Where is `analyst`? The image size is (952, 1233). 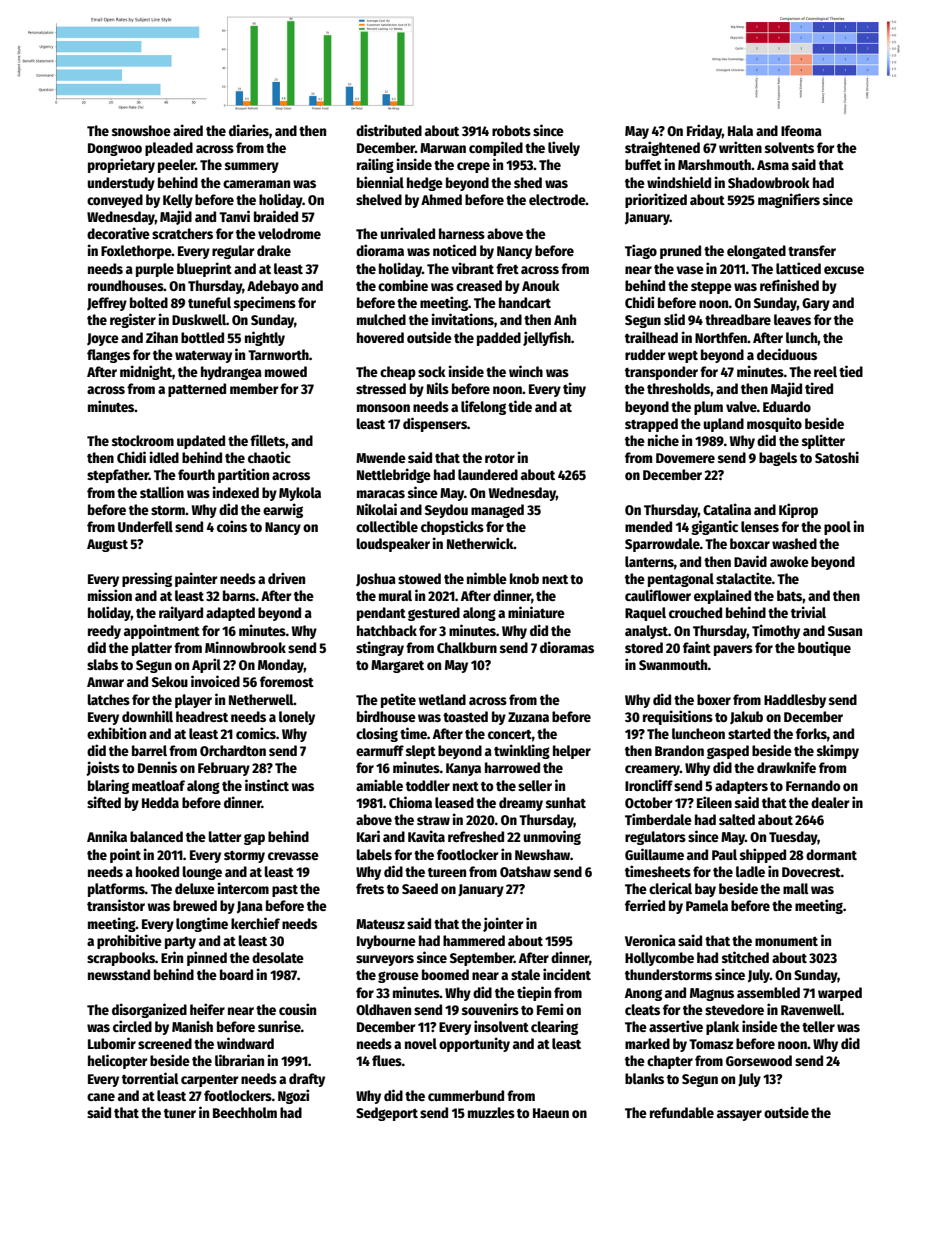 analyst is located at coordinates (646, 632).
